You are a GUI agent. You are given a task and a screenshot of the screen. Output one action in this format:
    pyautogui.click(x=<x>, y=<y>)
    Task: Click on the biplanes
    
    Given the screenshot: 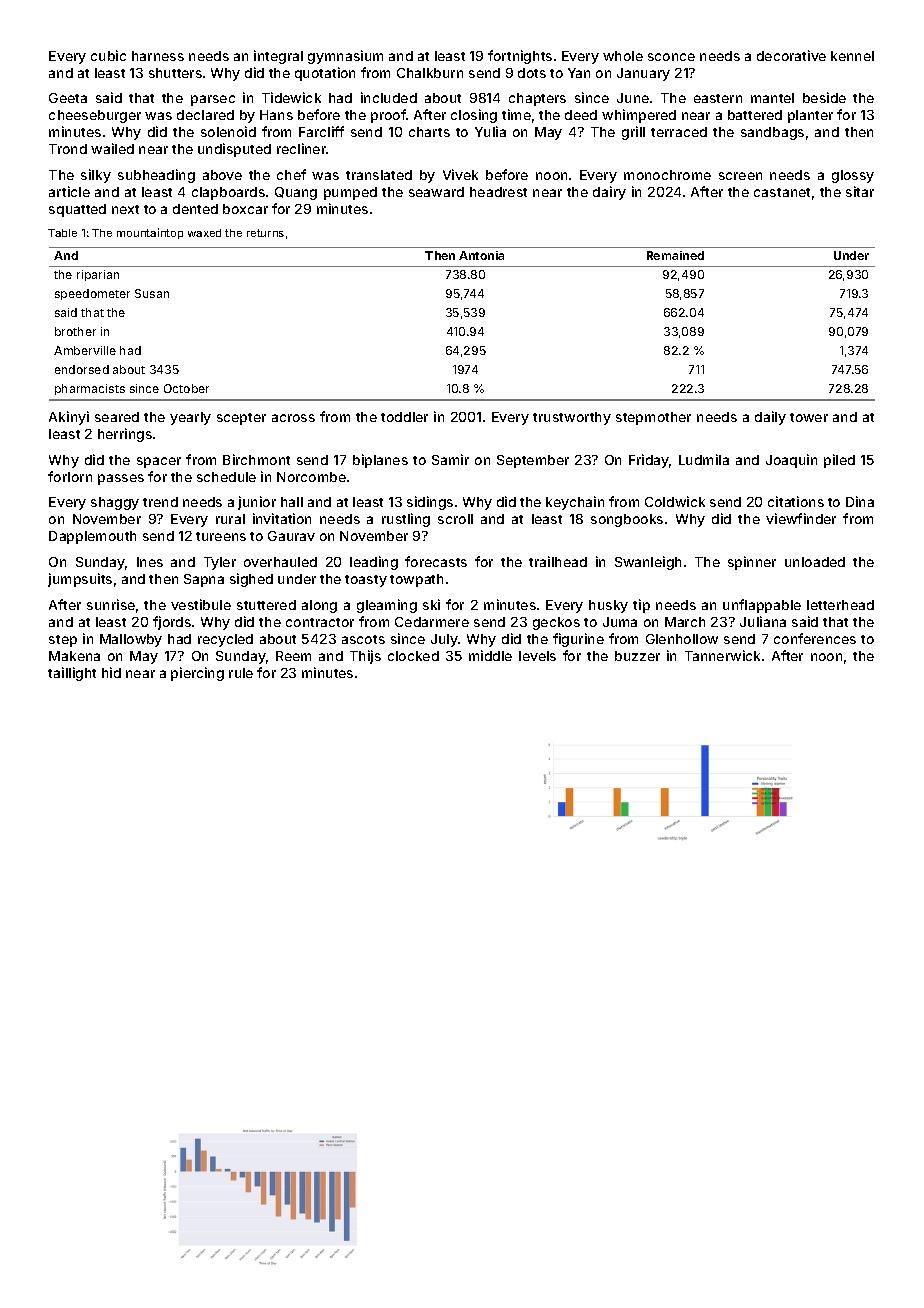 What is the action you would take?
    pyautogui.click(x=380, y=461)
